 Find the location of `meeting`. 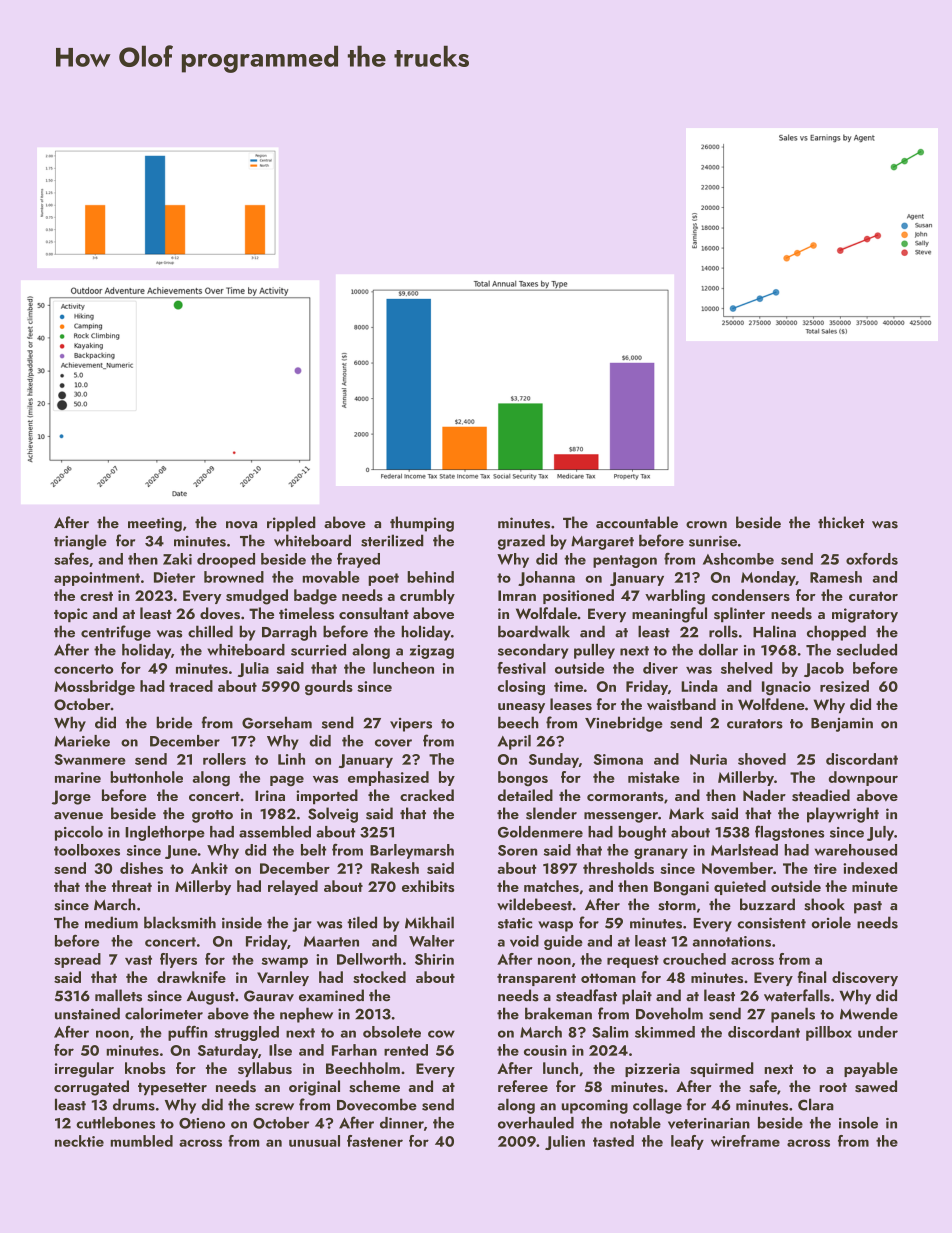

meeting is located at coordinates (155, 524).
